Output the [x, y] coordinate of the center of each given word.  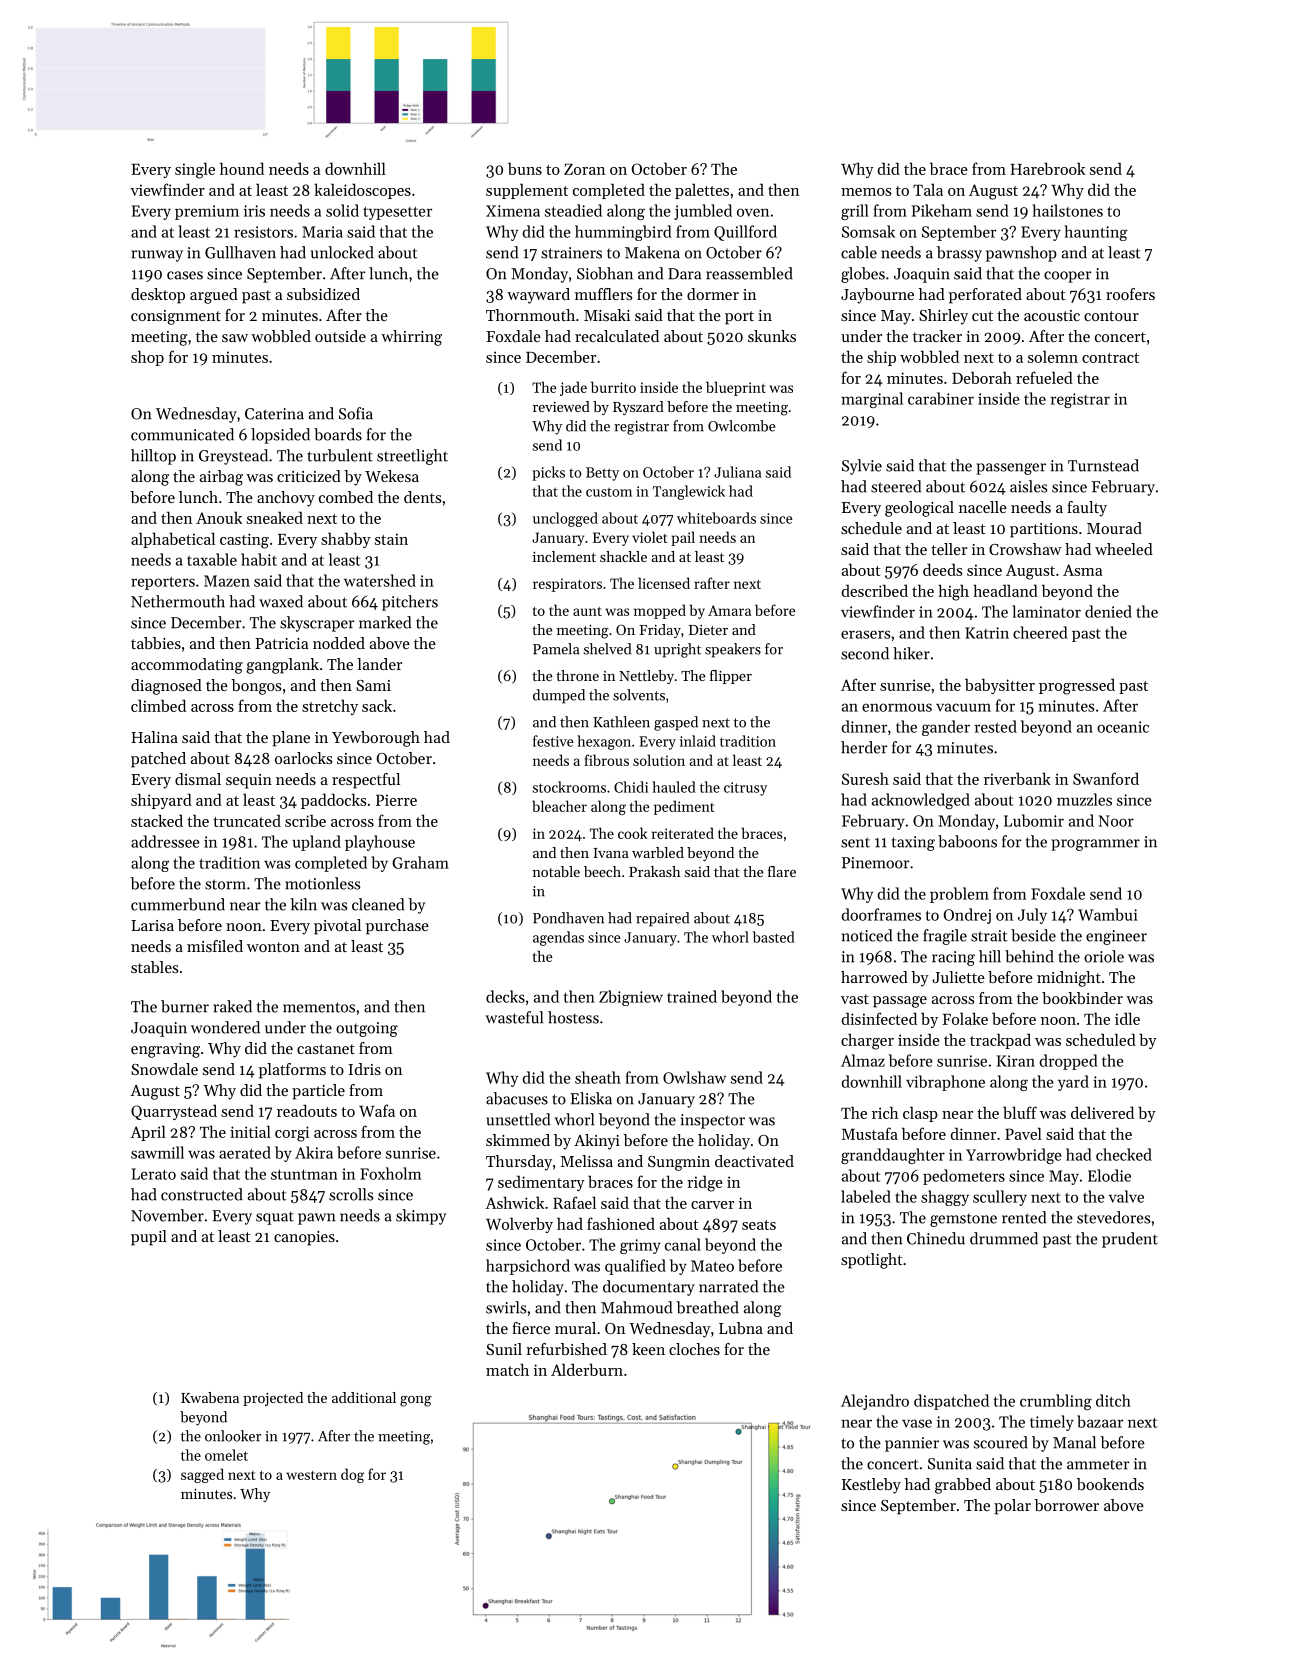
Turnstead [1103, 465]
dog [352, 1475]
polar [1012, 1507]
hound [242, 168]
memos [866, 192]
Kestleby [871, 1486]
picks [548, 473]
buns [525, 168]
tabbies [156, 643]
